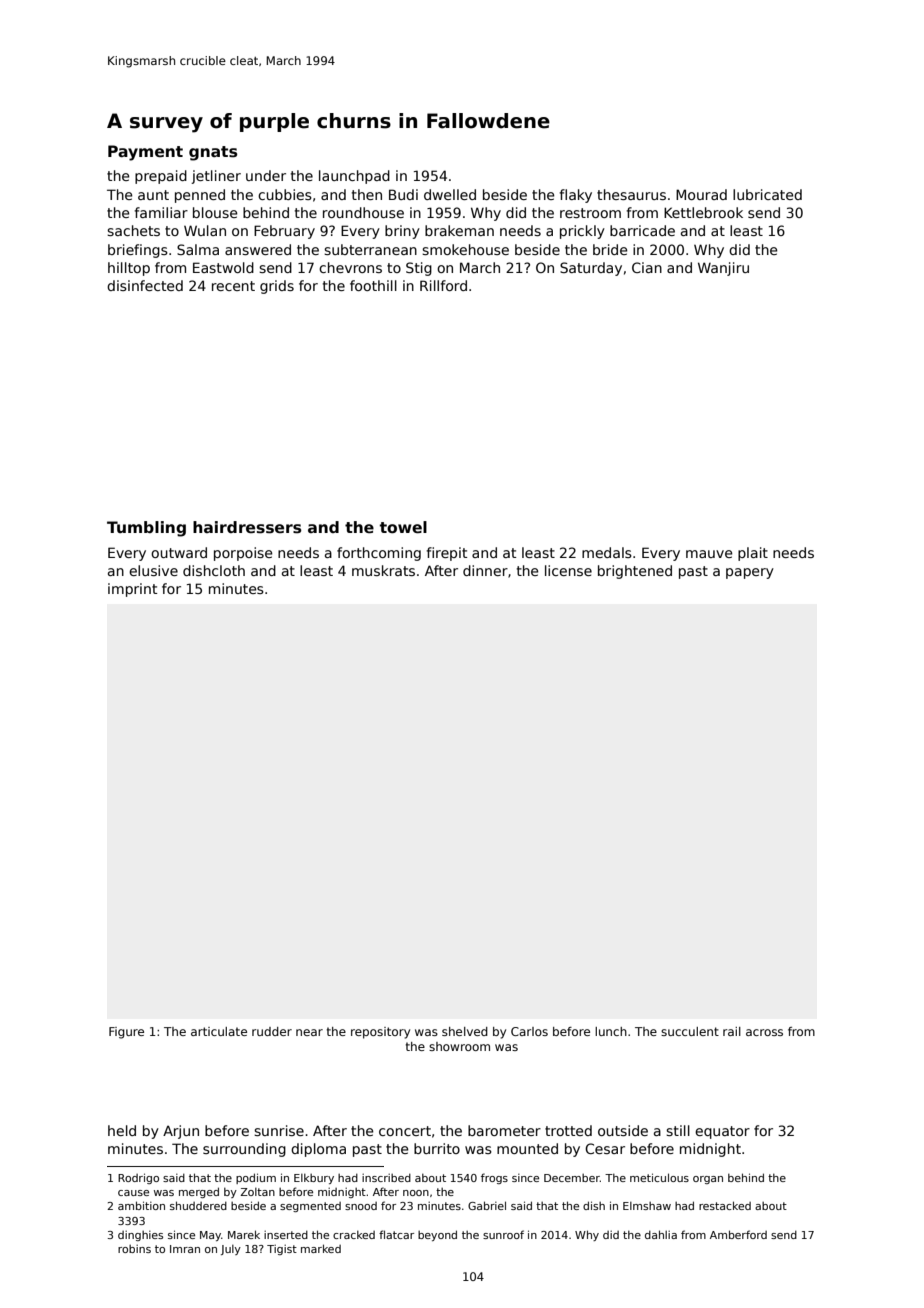 This screenshot has height=1308, width=924. I want to click on medals, so click(607, 552).
